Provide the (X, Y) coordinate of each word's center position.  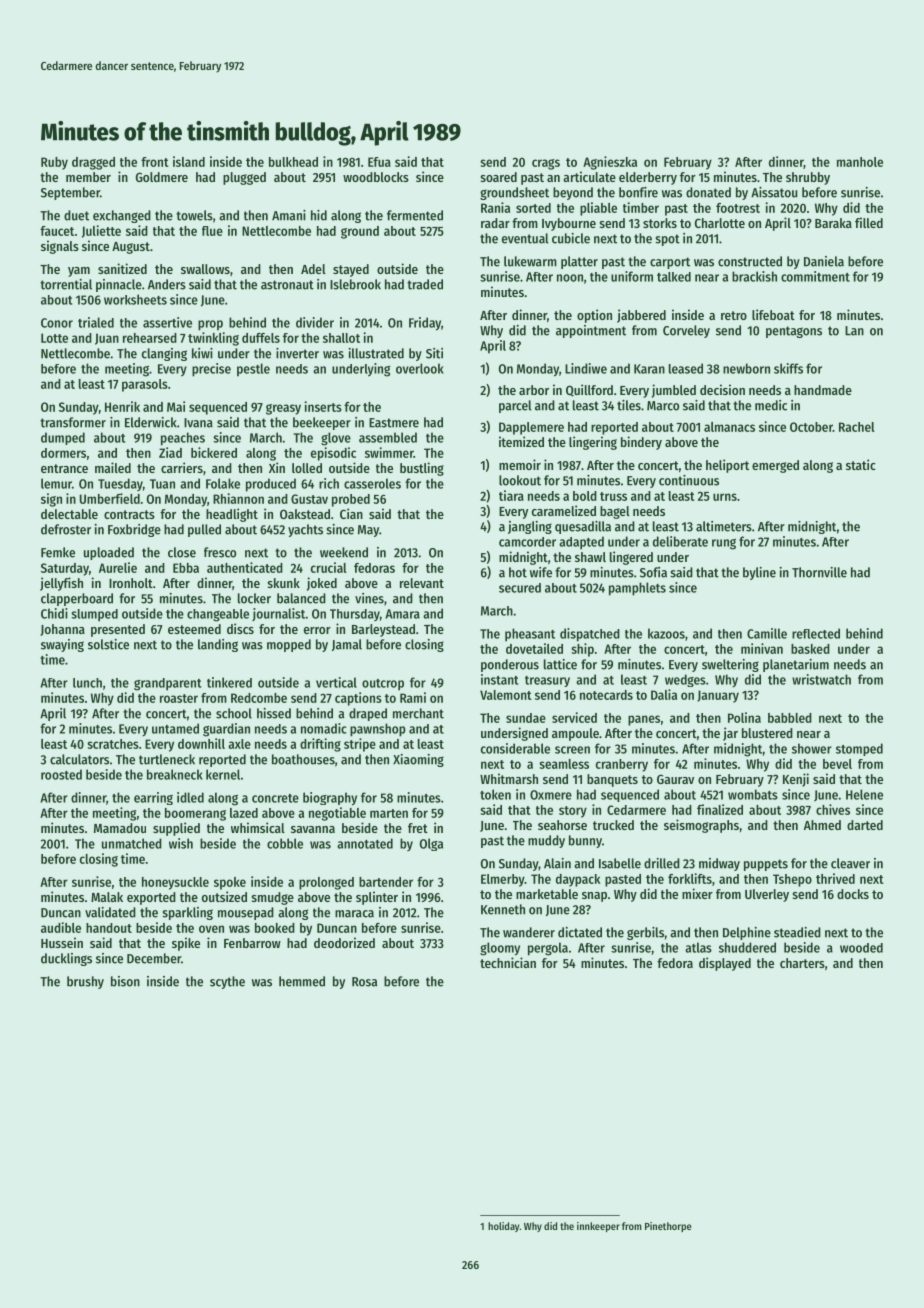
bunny (585, 841)
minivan (762, 648)
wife (541, 572)
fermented (415, 215)
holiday (504, 1227)
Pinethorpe (668, 1227)
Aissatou (774, 192)
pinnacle (119, 285)
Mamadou (120, 828)
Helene (864, 794)
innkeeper (598, 1227)
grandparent (167, 684)
